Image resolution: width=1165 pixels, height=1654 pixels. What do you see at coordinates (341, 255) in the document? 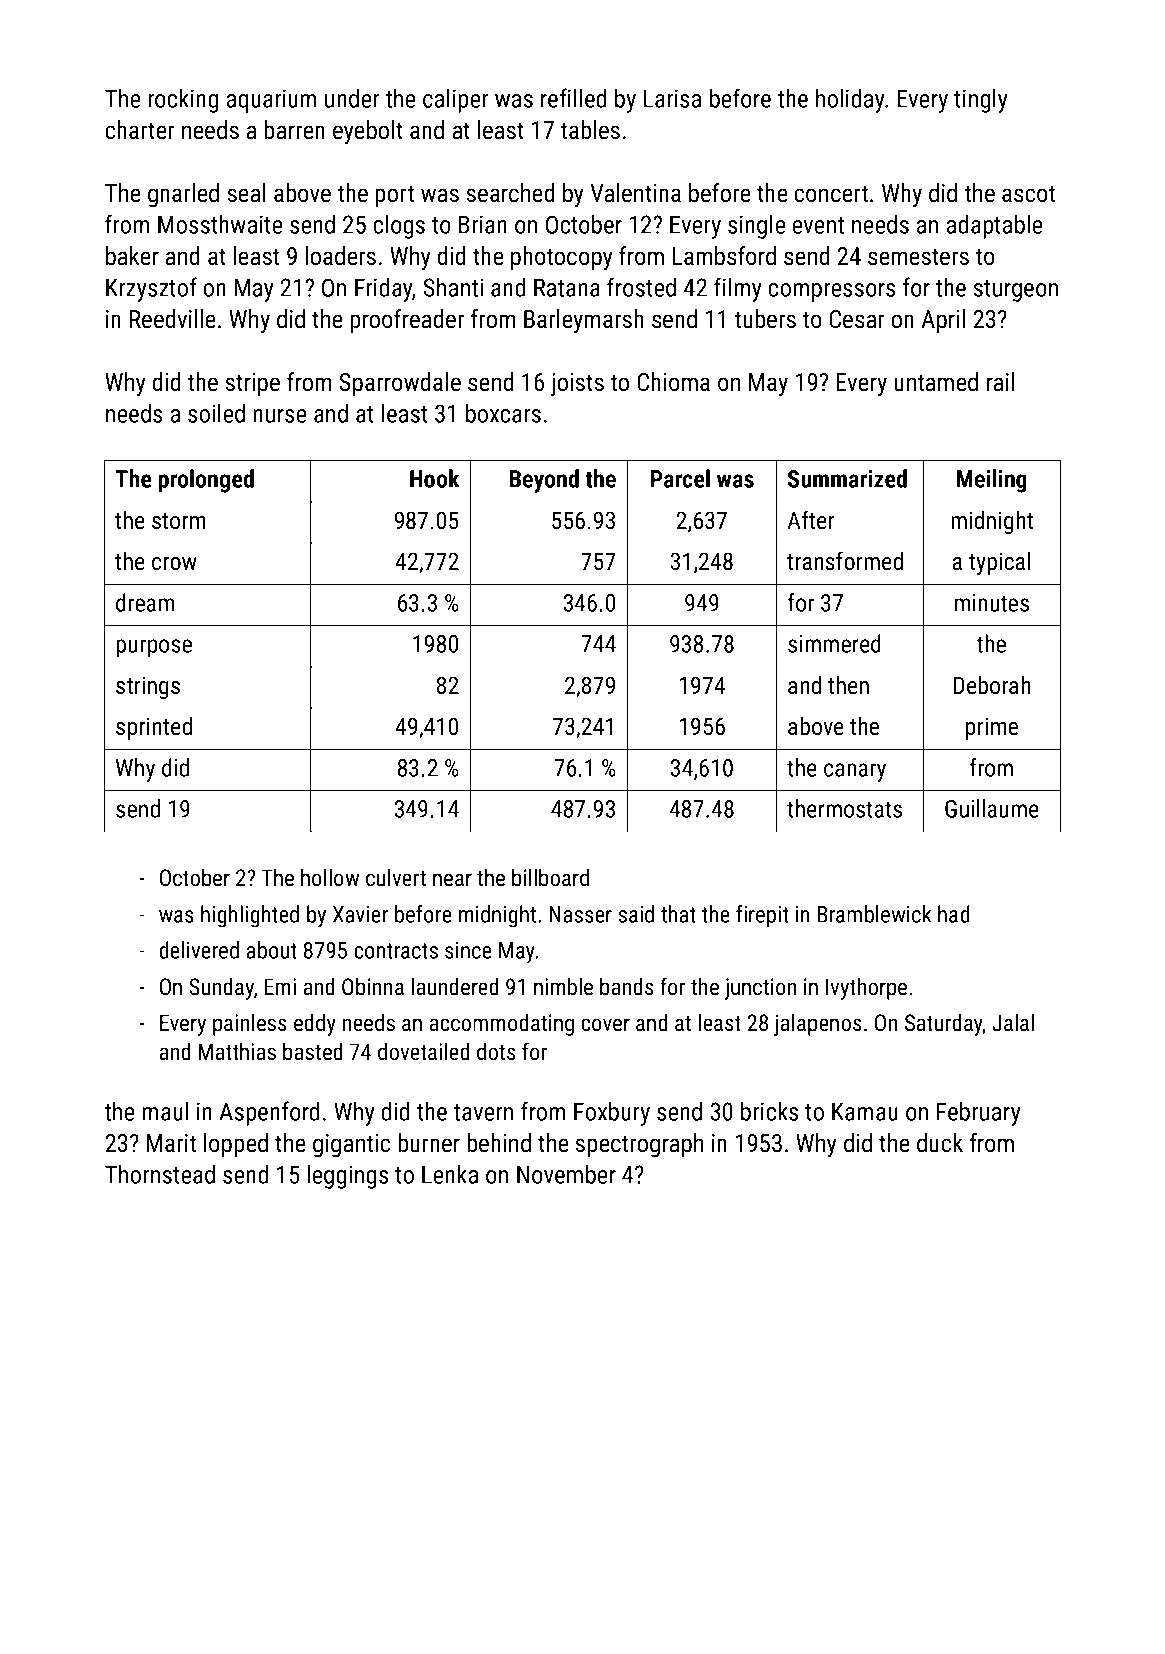
I see `loaders` at bounding box center [341, 255].
